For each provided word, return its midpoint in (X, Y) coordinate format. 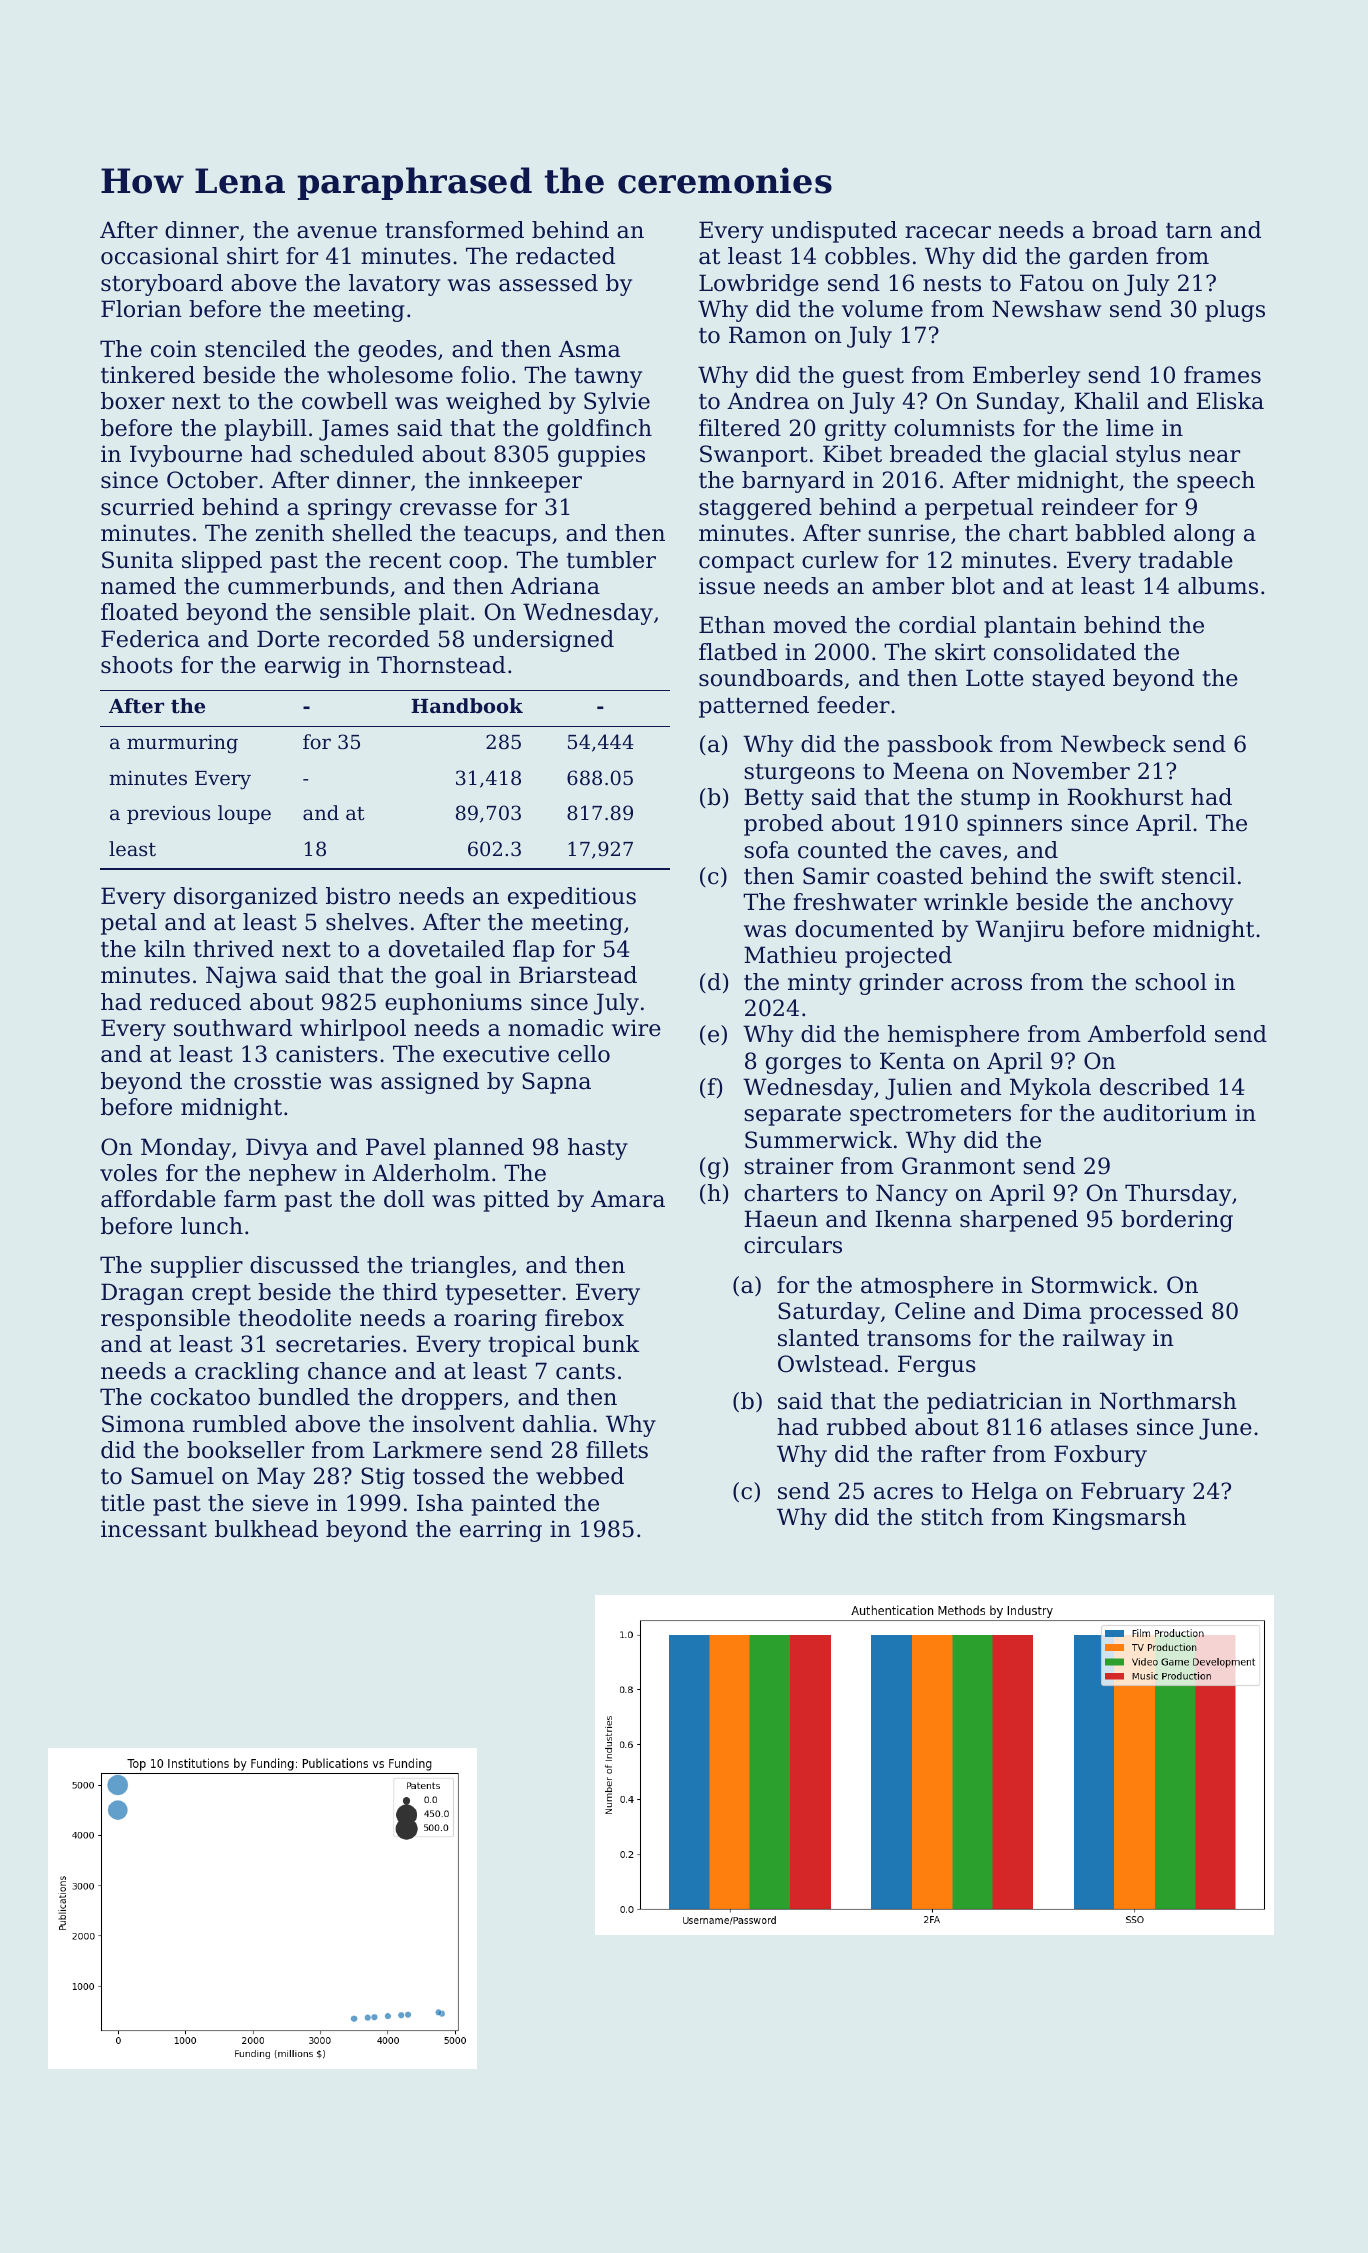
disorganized (246, 898)
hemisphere (953, 1036)
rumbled (240, 1424)
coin (174, 349)
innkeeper (525, 482)
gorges (803, 1065)
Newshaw (1046, 309)
